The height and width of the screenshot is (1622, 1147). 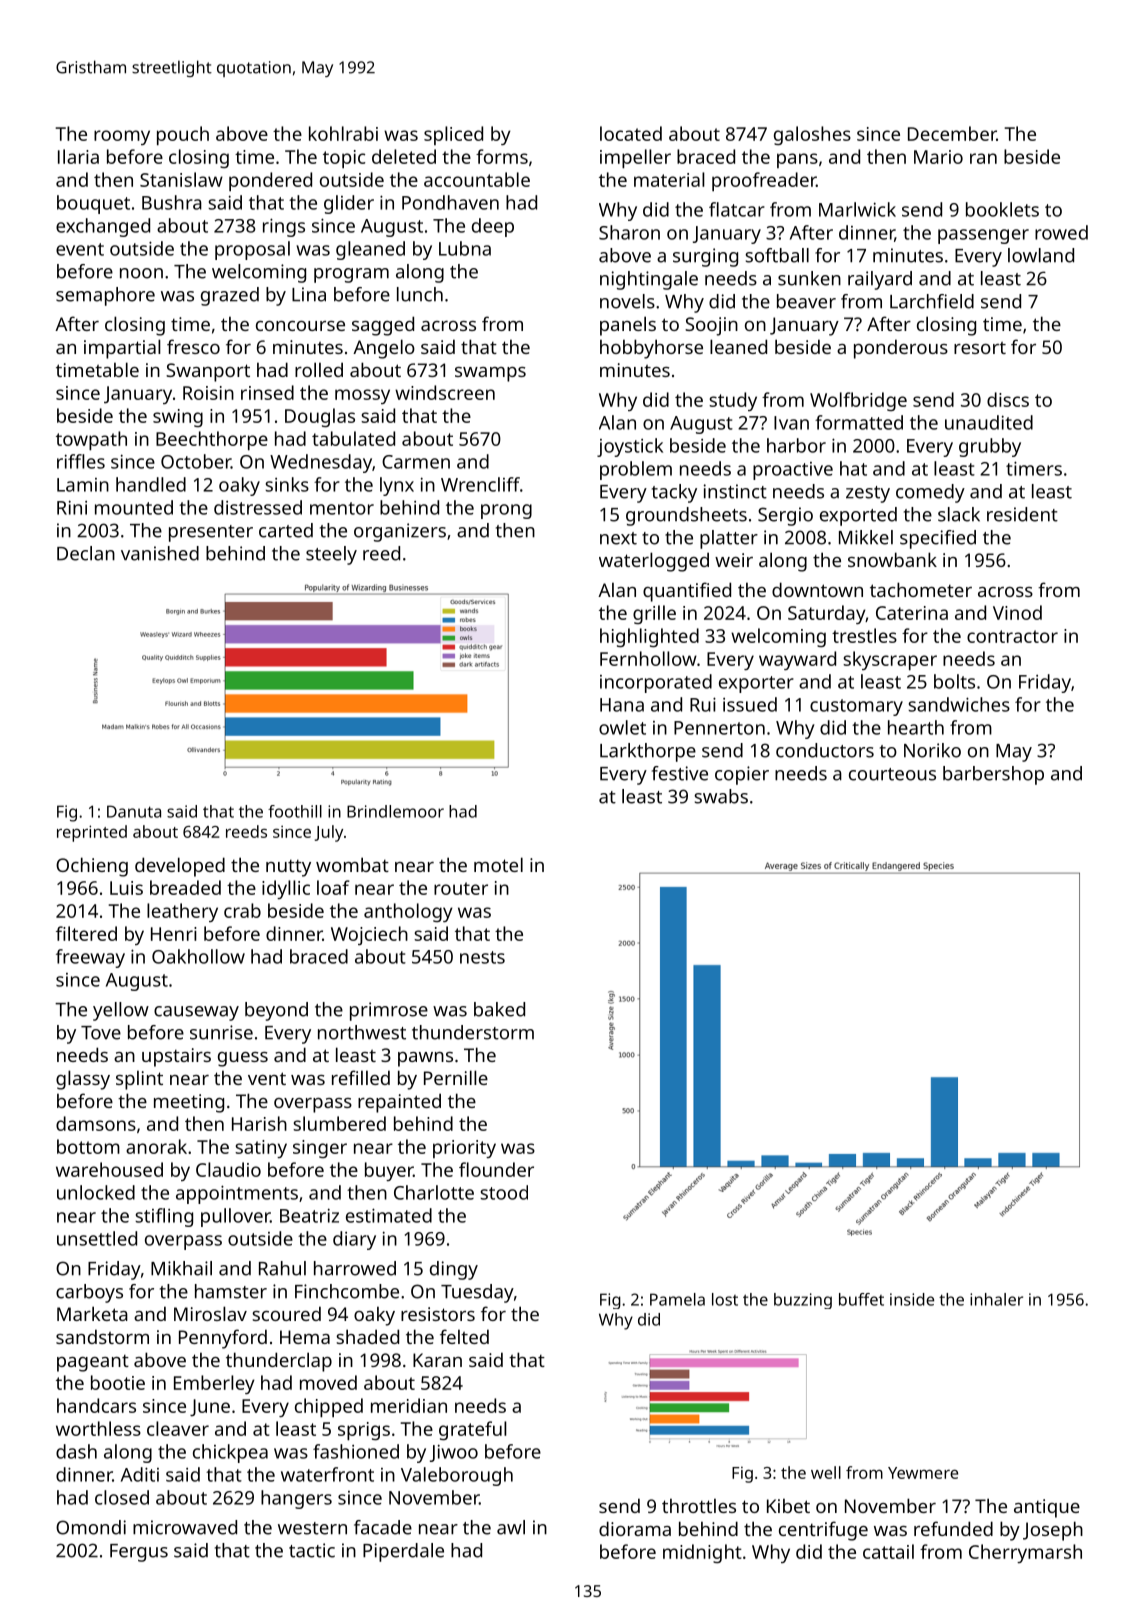 What do you see at coordinates (416, 462) in the screenshot?
I see `Carmen` at bounding box center [416, 462].
